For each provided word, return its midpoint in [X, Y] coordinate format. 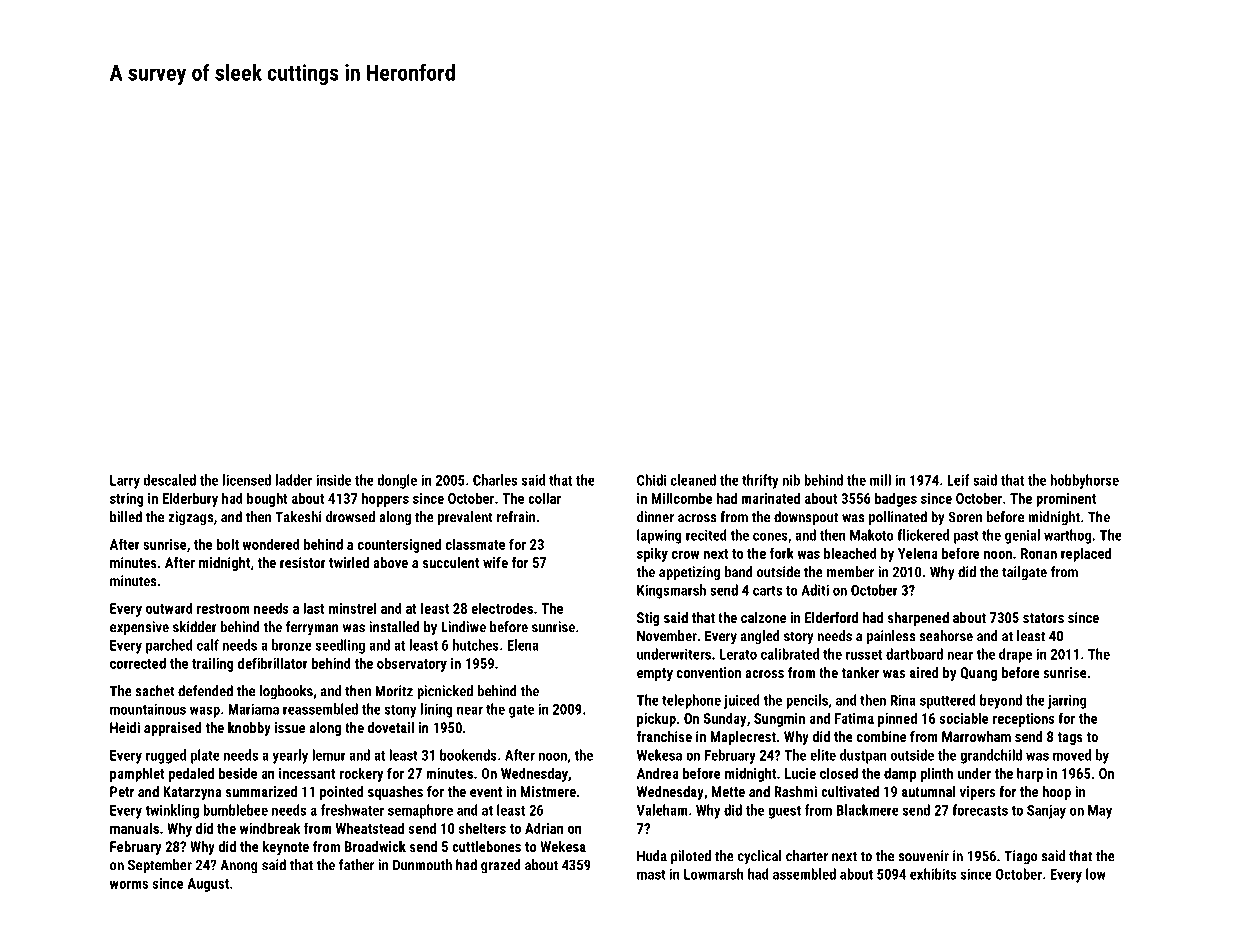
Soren [965, 517]
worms [129, 885]
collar [544, 498]
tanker [860, 672]
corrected [138, 663]
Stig [648, 619]
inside [333, 480]
